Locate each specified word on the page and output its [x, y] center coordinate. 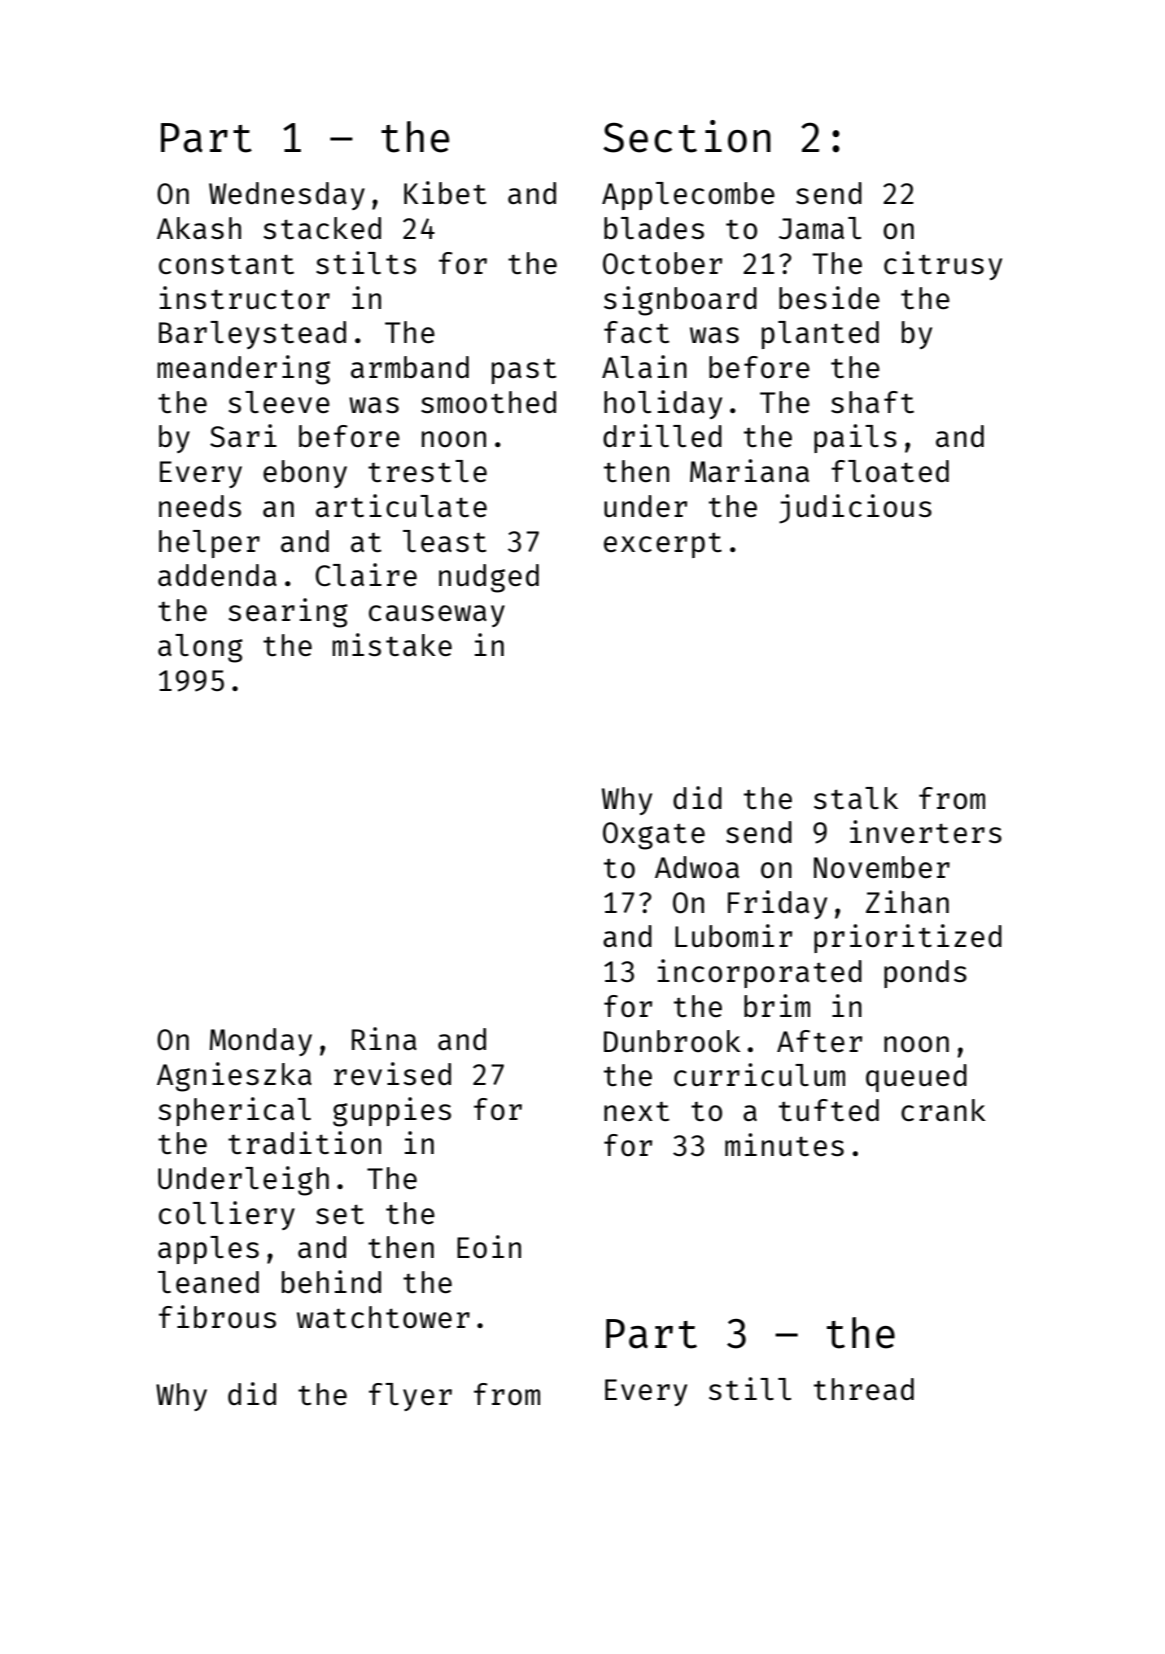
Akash [199, 228]
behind [331, 1281]
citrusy [943, 265]
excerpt [663, 545]
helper [209, 544]
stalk [856, 798]
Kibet [445, 192]
